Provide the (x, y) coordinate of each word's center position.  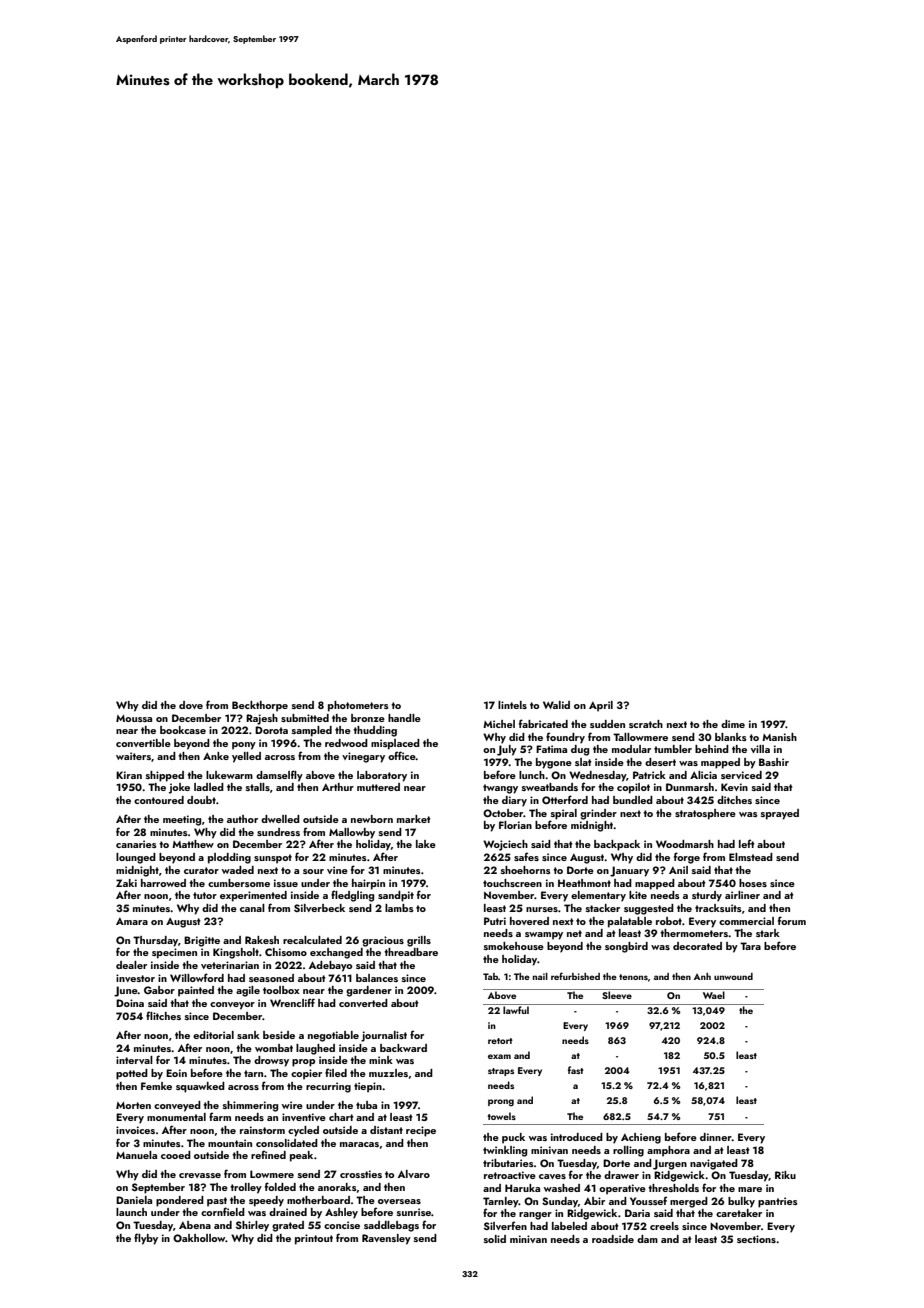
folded (280, 1186)
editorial (213, 1035)
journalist (384, 1036)
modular (631, 749)
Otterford (565, 799)
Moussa (134, 718)
